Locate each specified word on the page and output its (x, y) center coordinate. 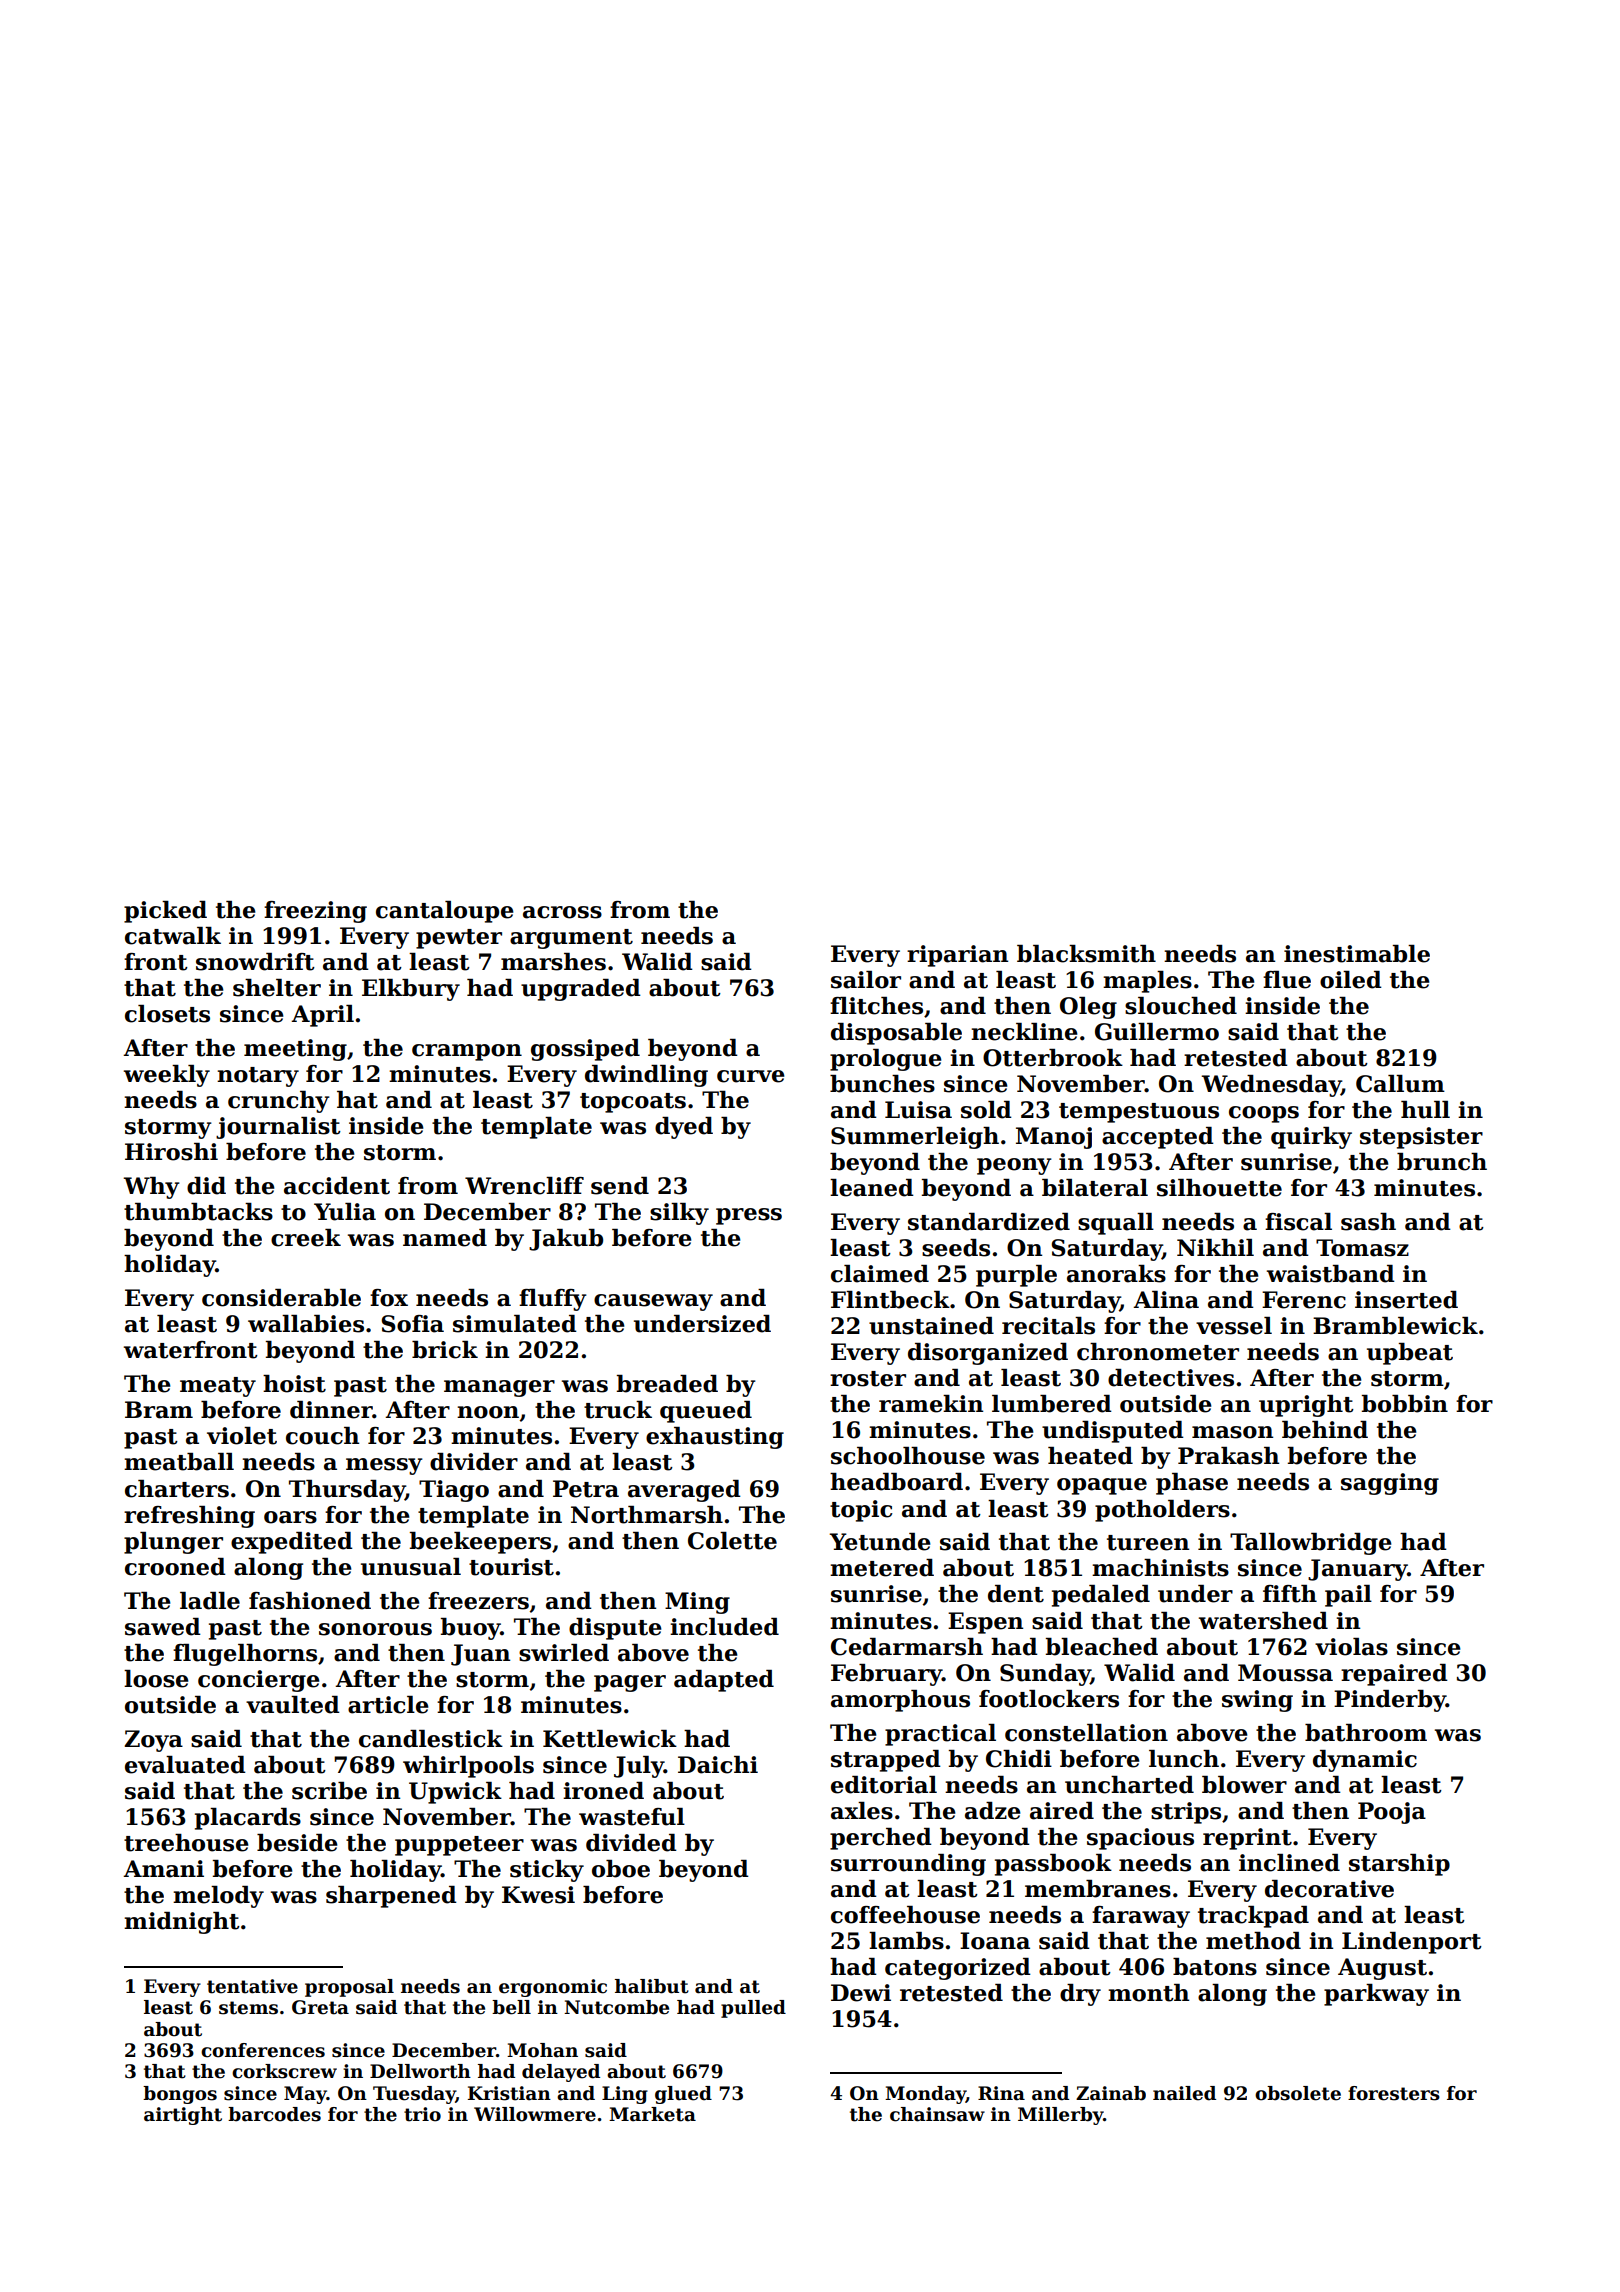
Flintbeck (890, 1300)
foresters (1394, 2093)
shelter (277, 988)
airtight (183, 2116)
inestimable (1357, 954)
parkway (1376, 1995)
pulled (753, 2009)
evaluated (185, 1765)
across (562, 912)
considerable (281, 1298)
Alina (1166, 1300)
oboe (621, 1869)
